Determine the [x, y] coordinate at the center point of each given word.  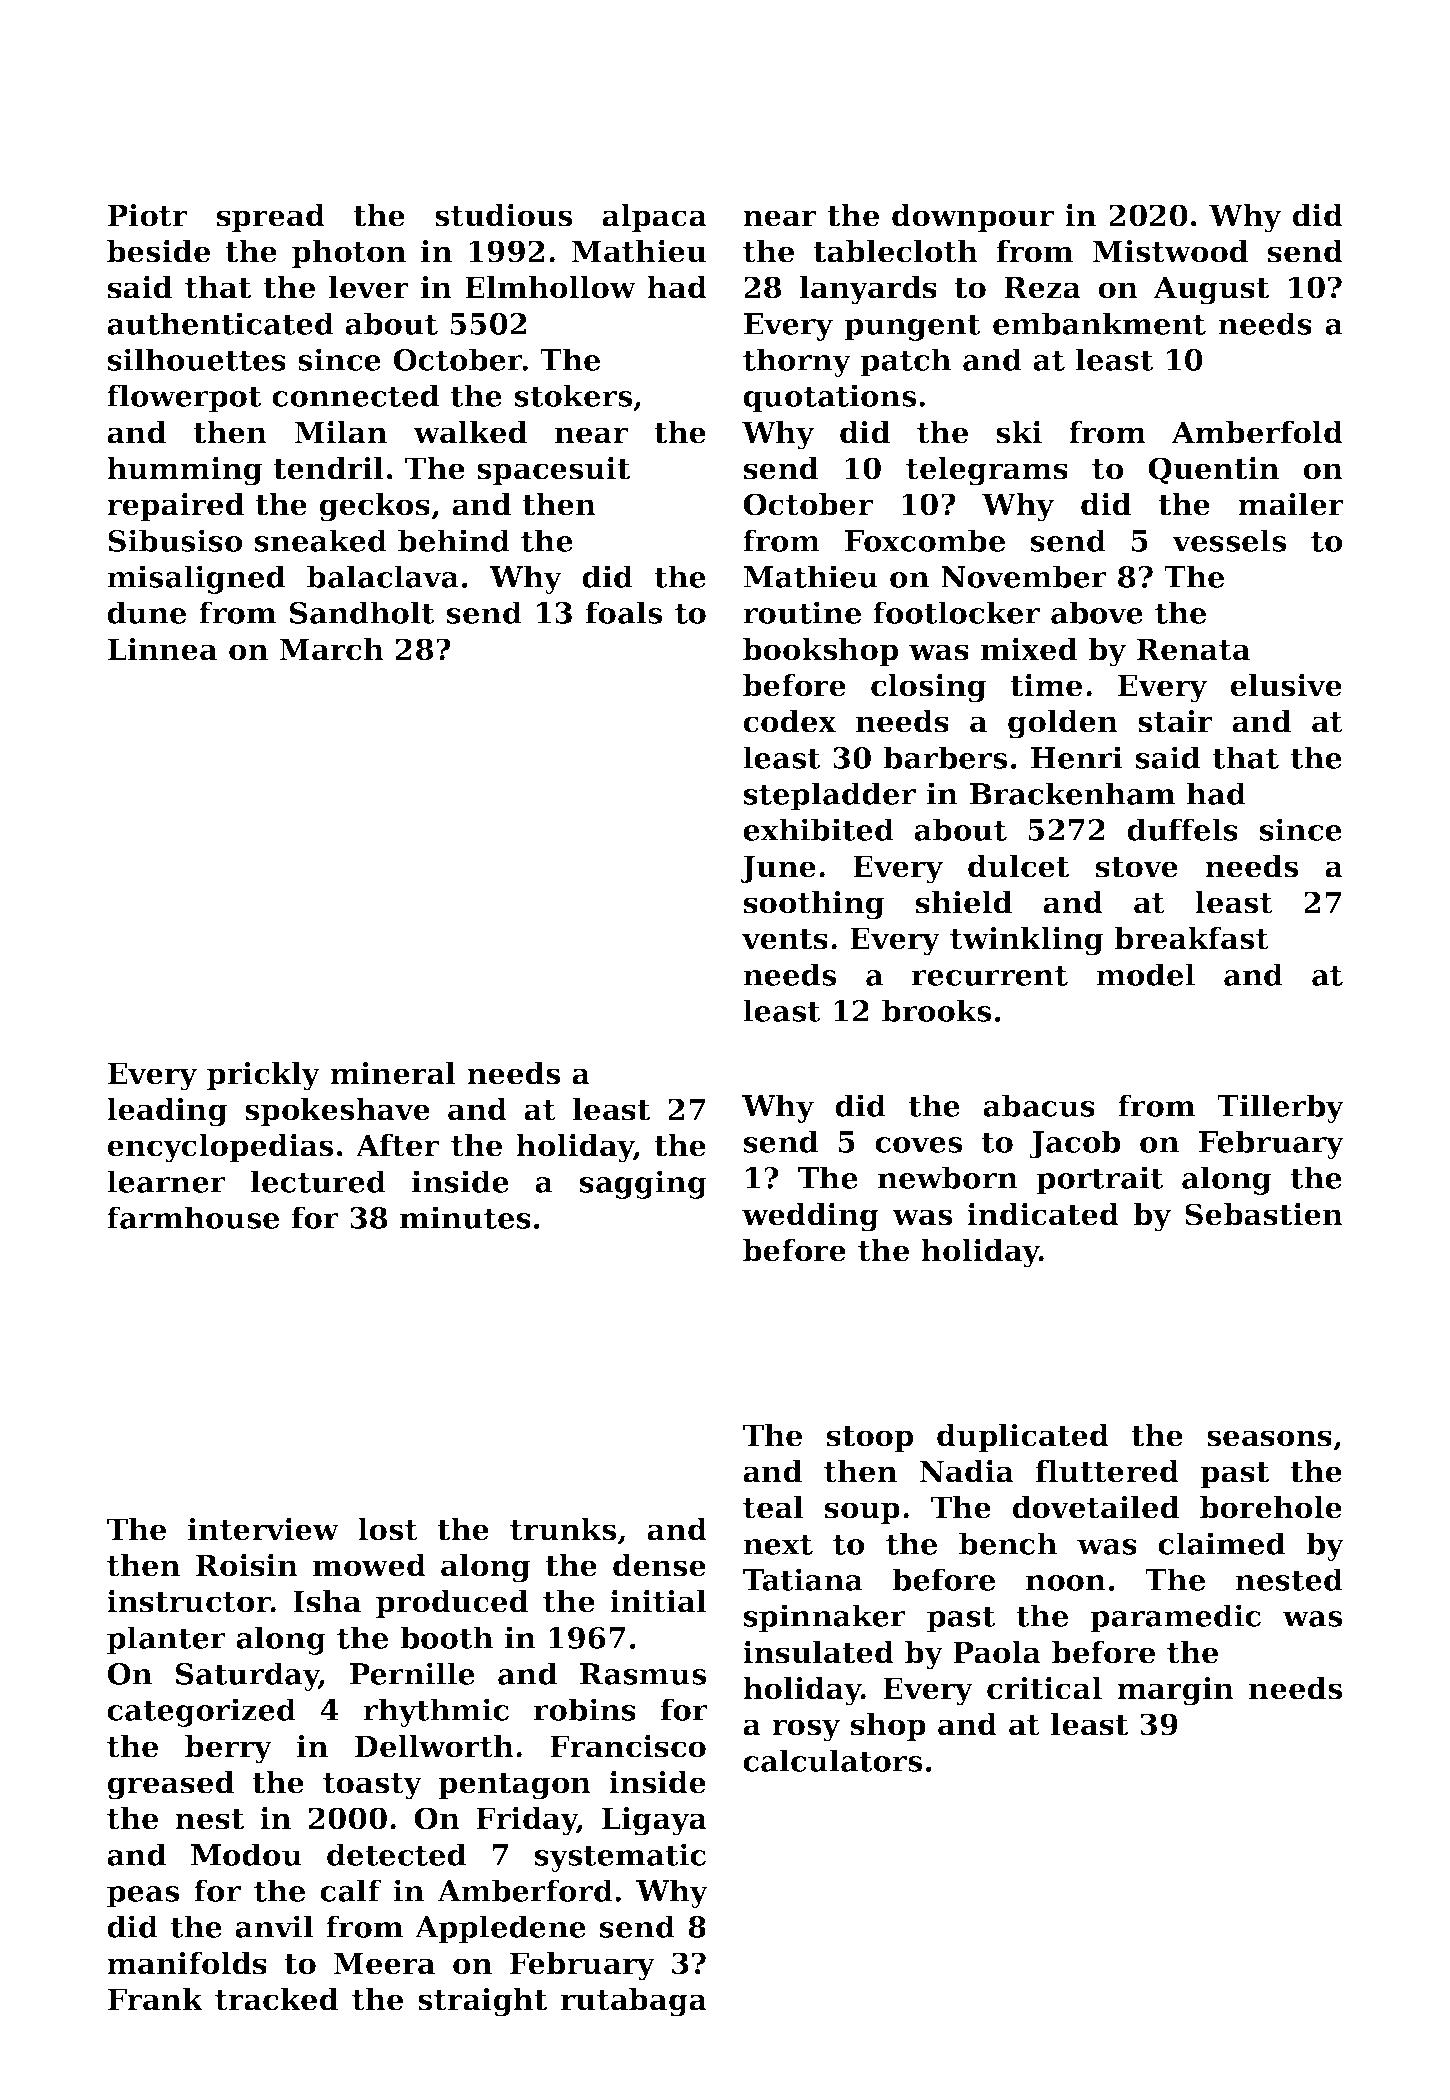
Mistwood [1170, 251]
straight [483, 2002]
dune [146, 612]
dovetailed [1095, 1507]
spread [271, 218]
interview [263, 1529]
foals [624, 612]
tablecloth [895, 251]
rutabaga [634, 2002]
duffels [1182, 829]
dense [659, 1565]
